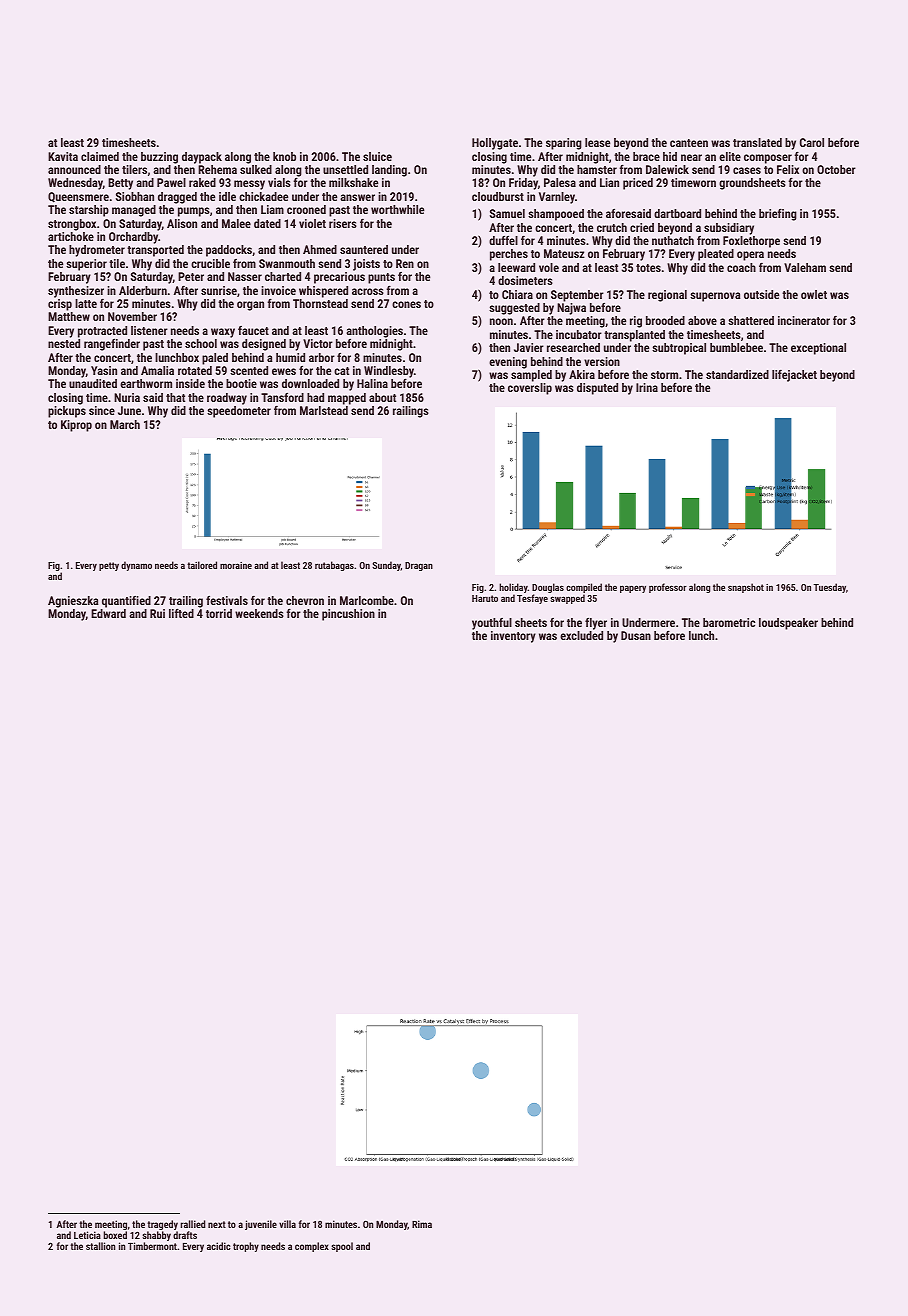  I want to click on coverslip, so click(530, 389).
